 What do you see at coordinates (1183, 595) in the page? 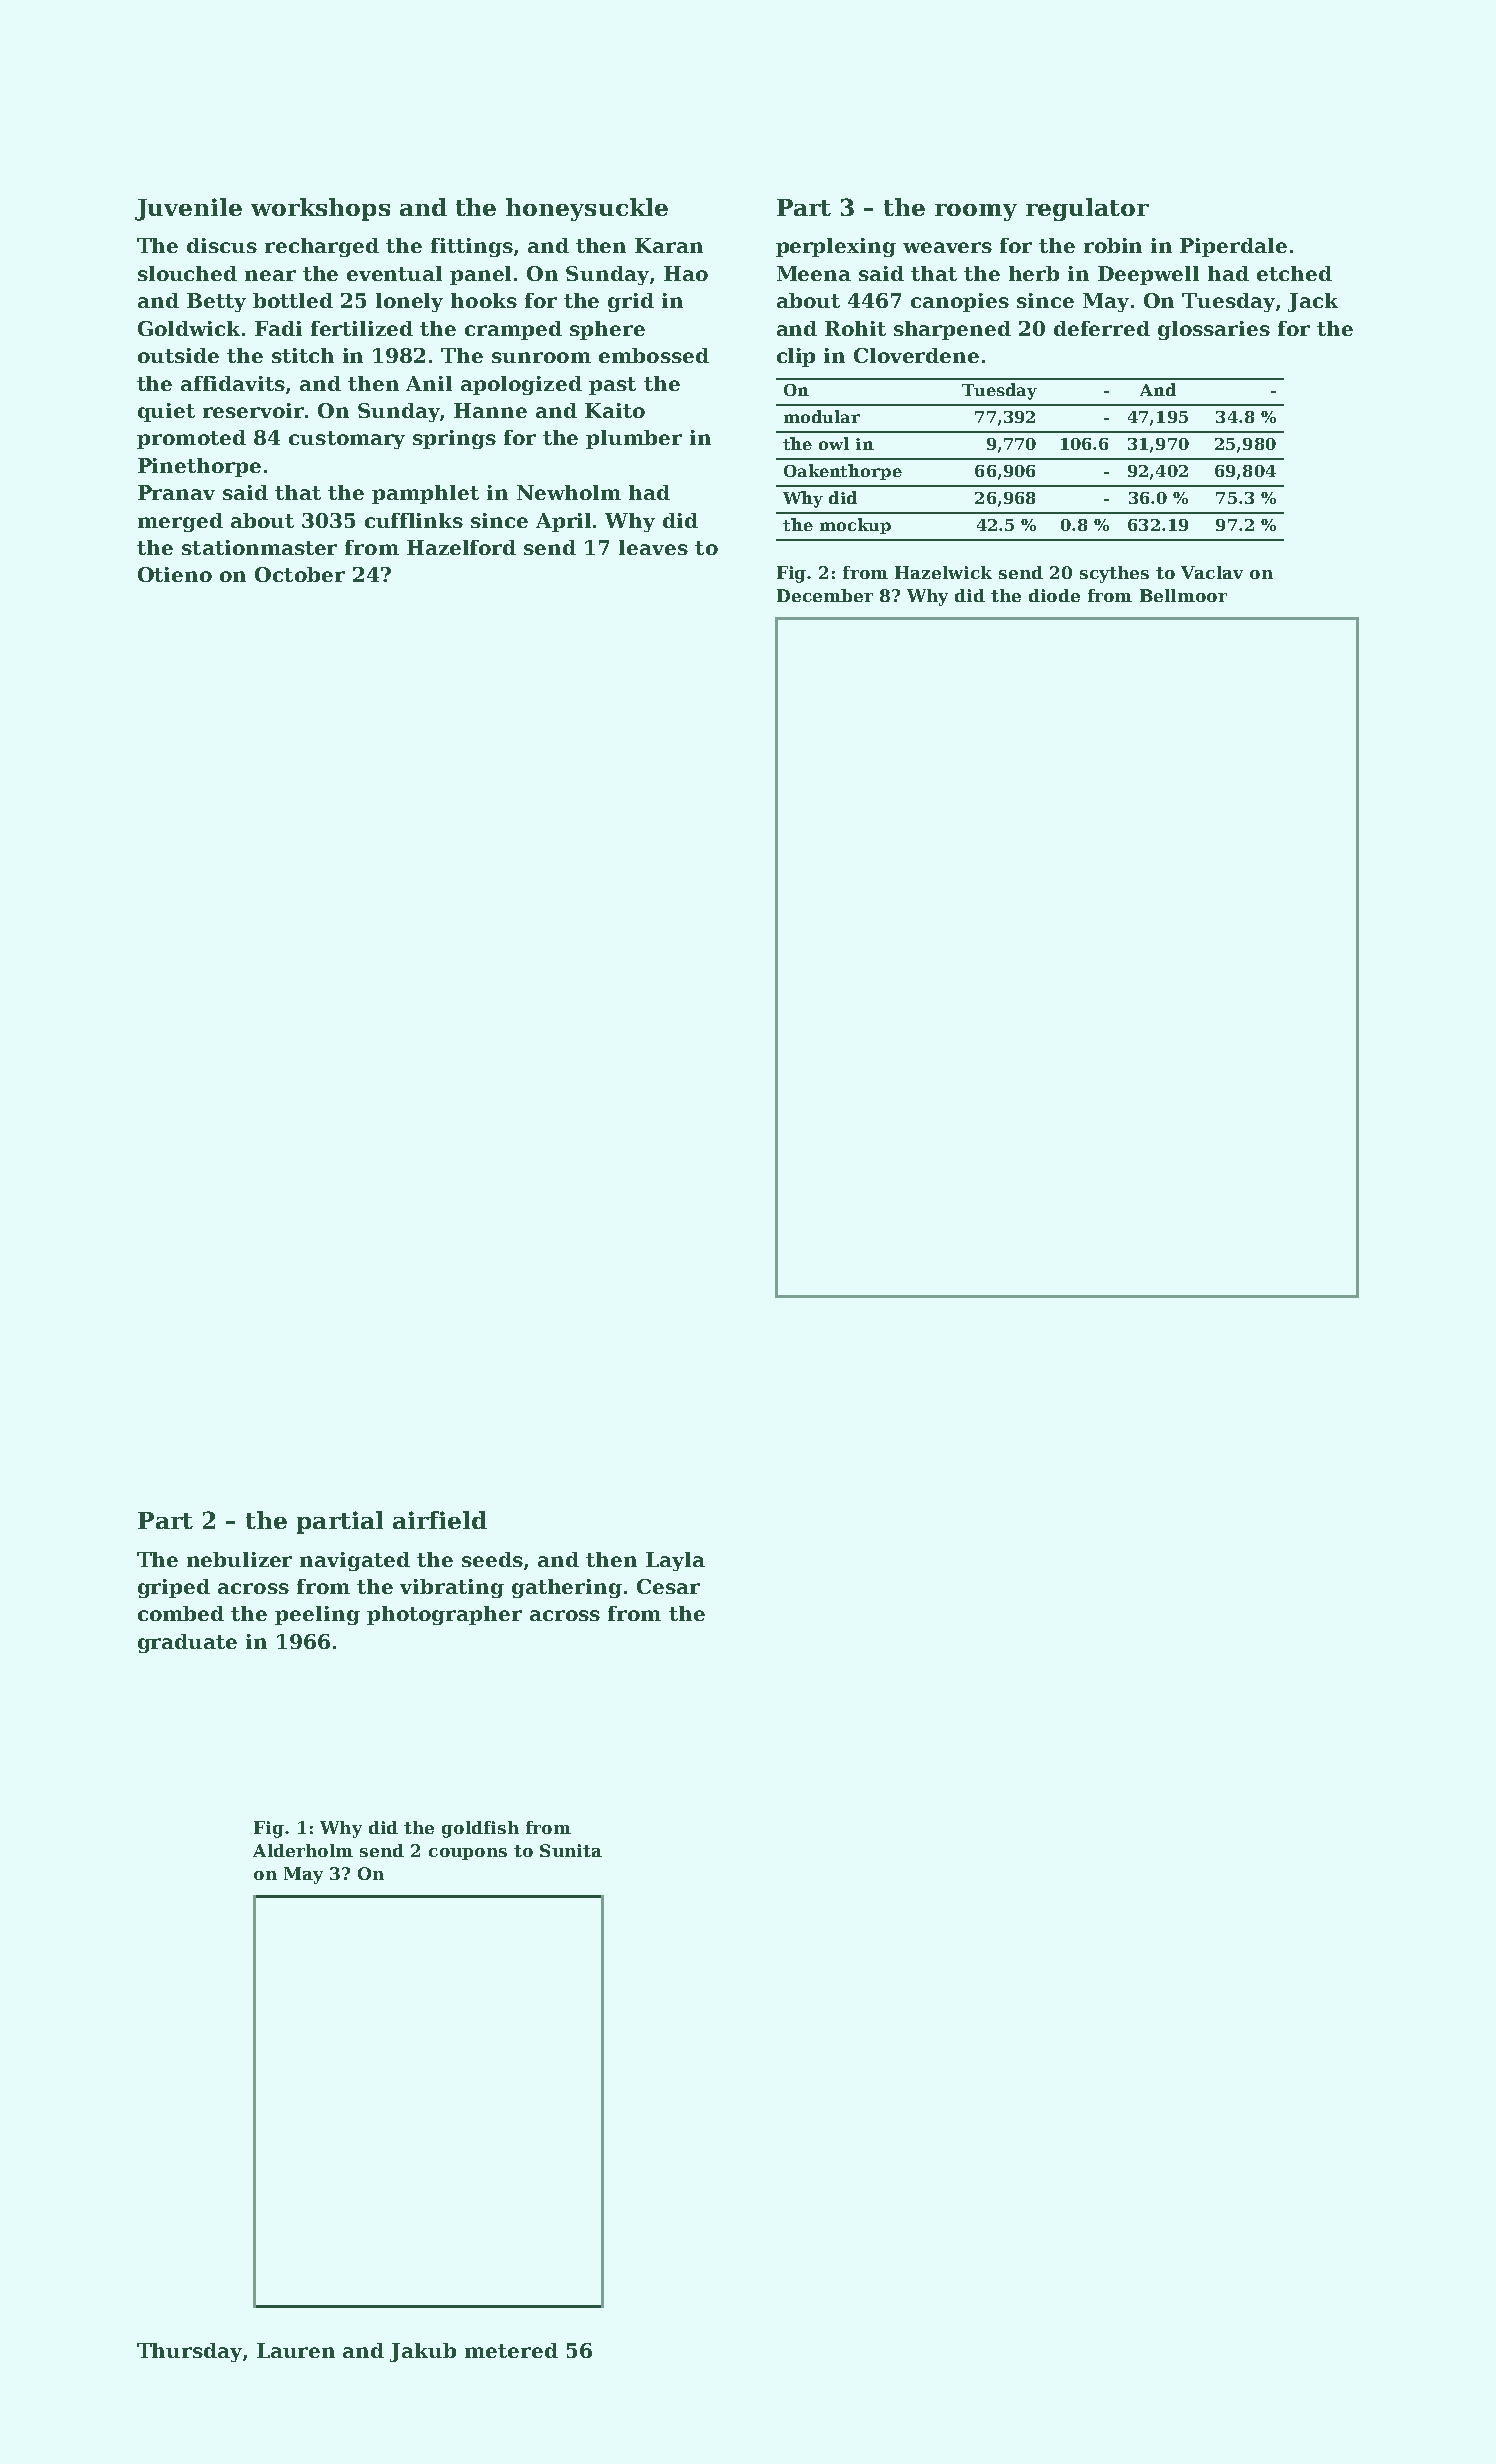
I see `Bellmoor` at bounding box center [1183, 595].
